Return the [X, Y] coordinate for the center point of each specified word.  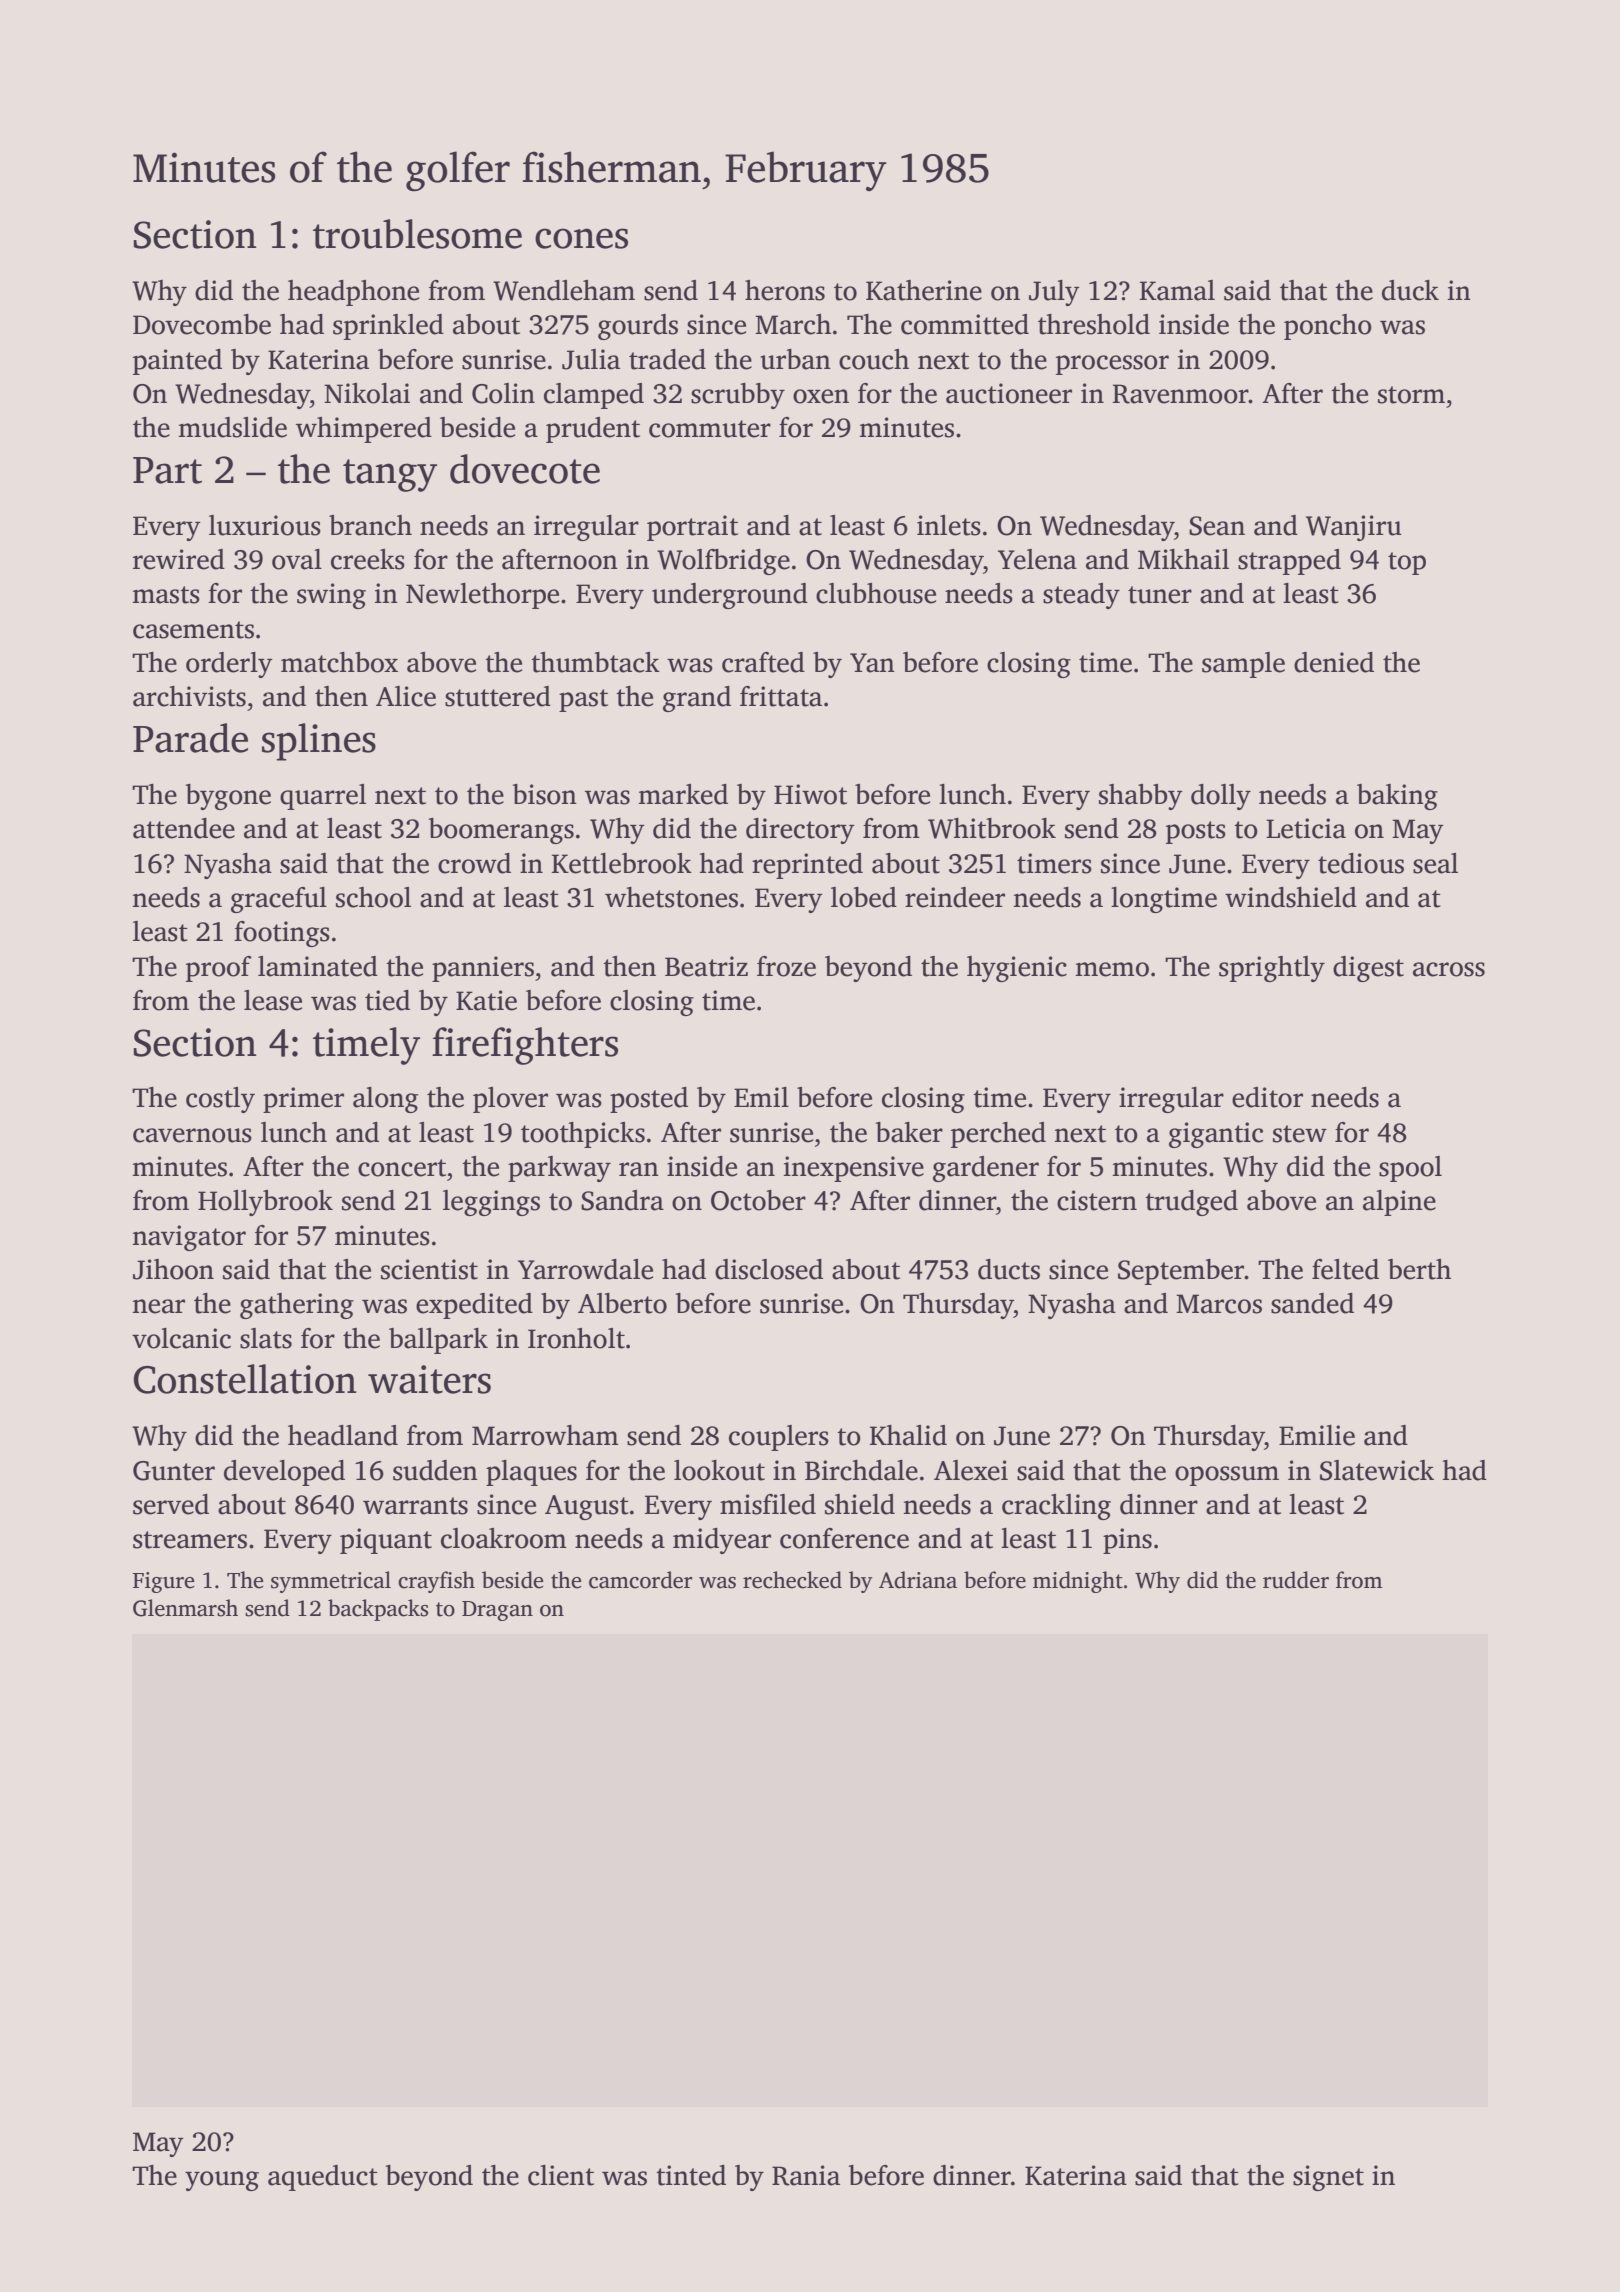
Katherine [924, 290]
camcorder [641, 1580]
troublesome [417, 234]
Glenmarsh [185, 1608]
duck [1410, 290]
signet [1328, 2178]
